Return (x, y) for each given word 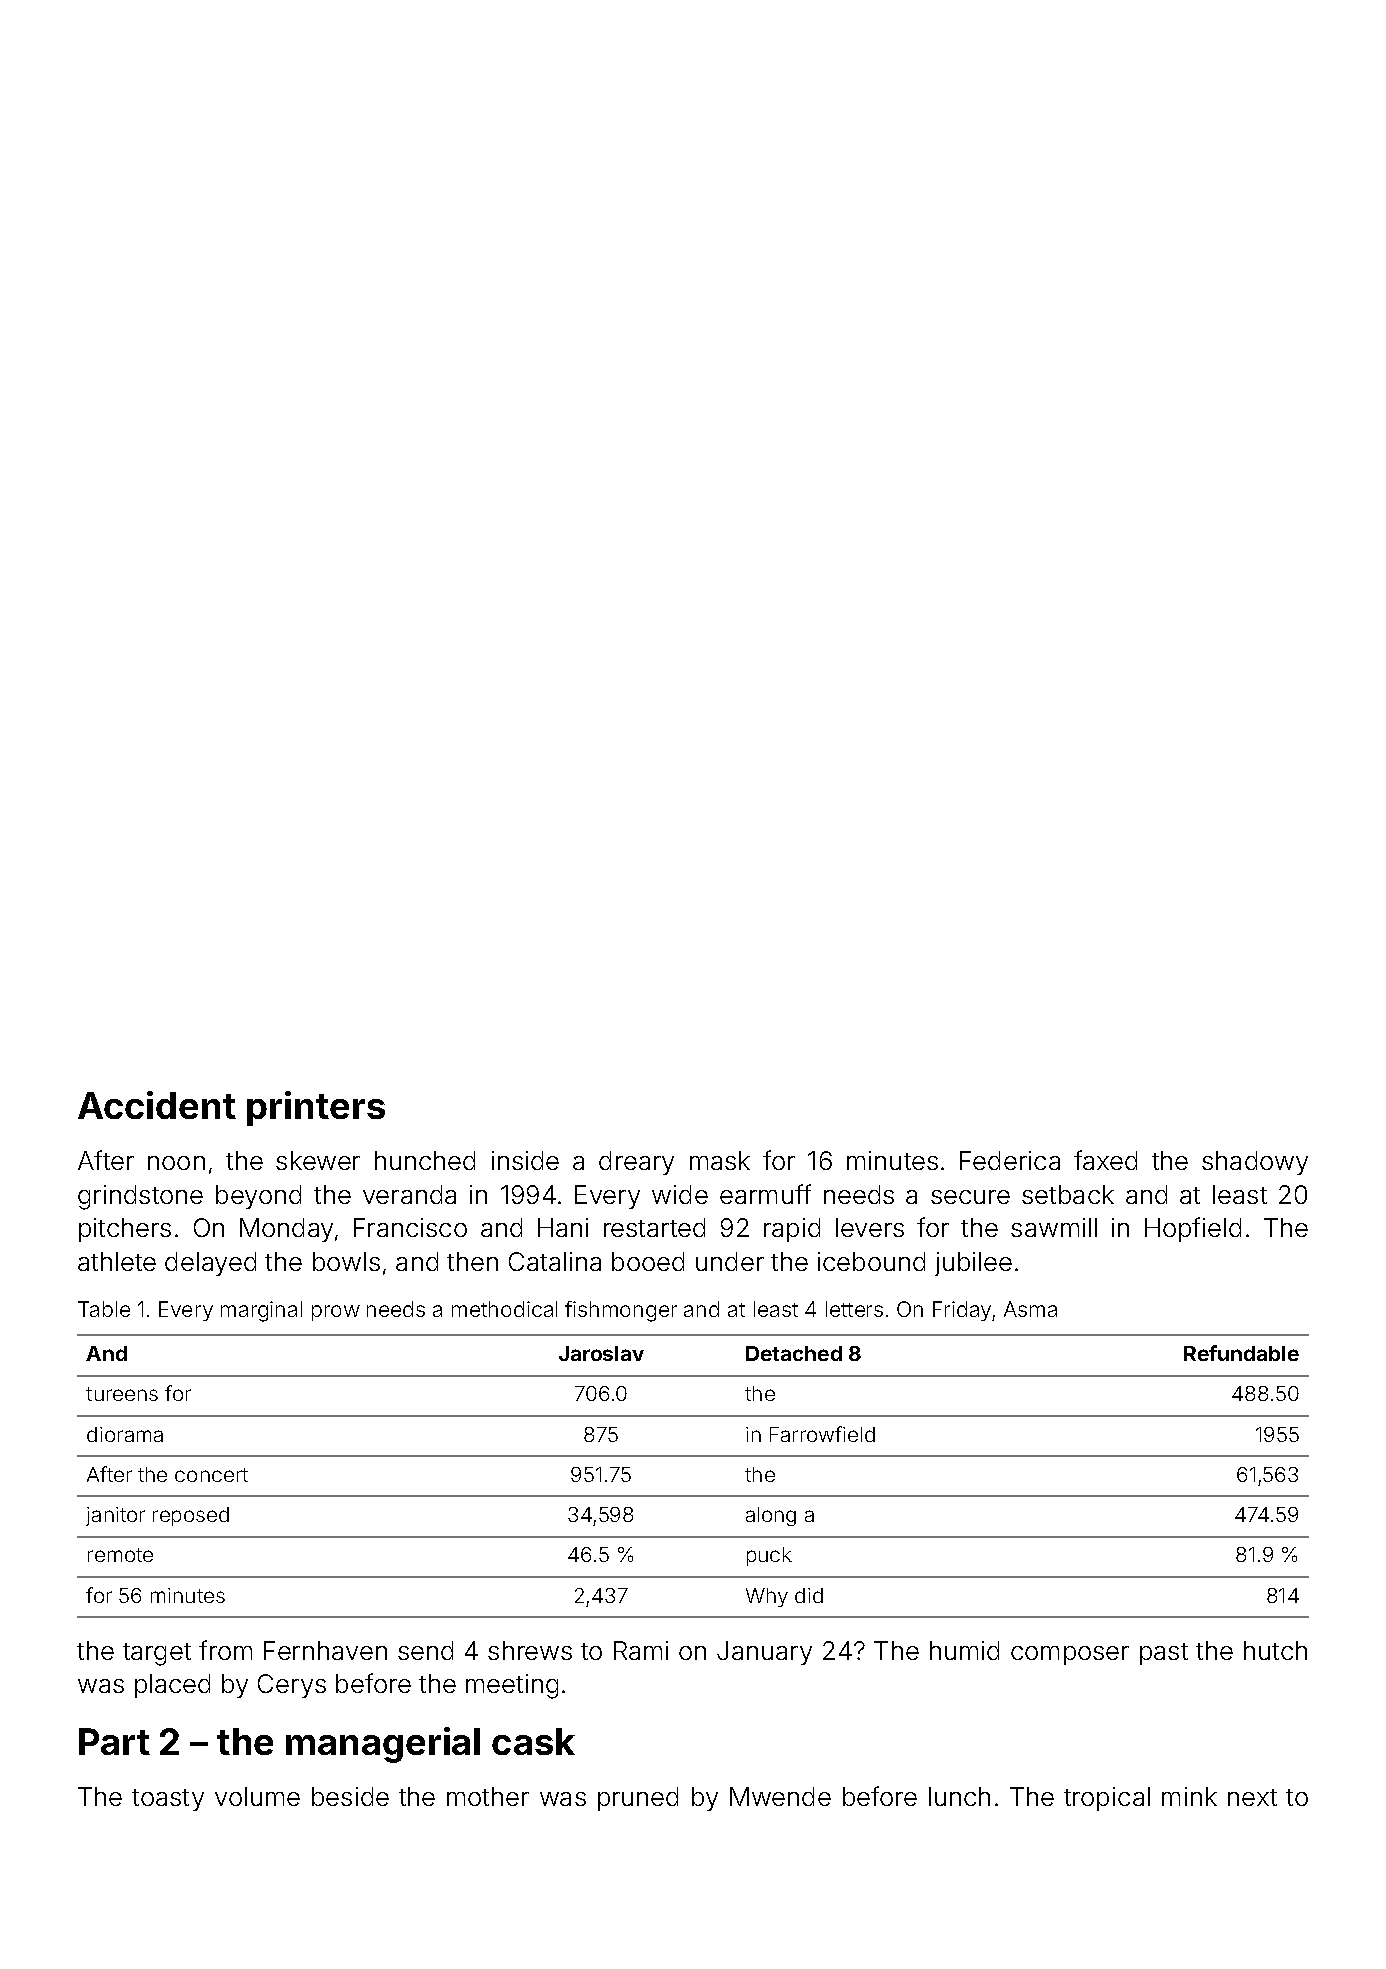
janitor (115, 1516)
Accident (157, 1105)
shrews (530, 1650)
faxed (1105, 1160)
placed (172, 1686)
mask (720, 1160)
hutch (1275, 1650)
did (809, 1595)
